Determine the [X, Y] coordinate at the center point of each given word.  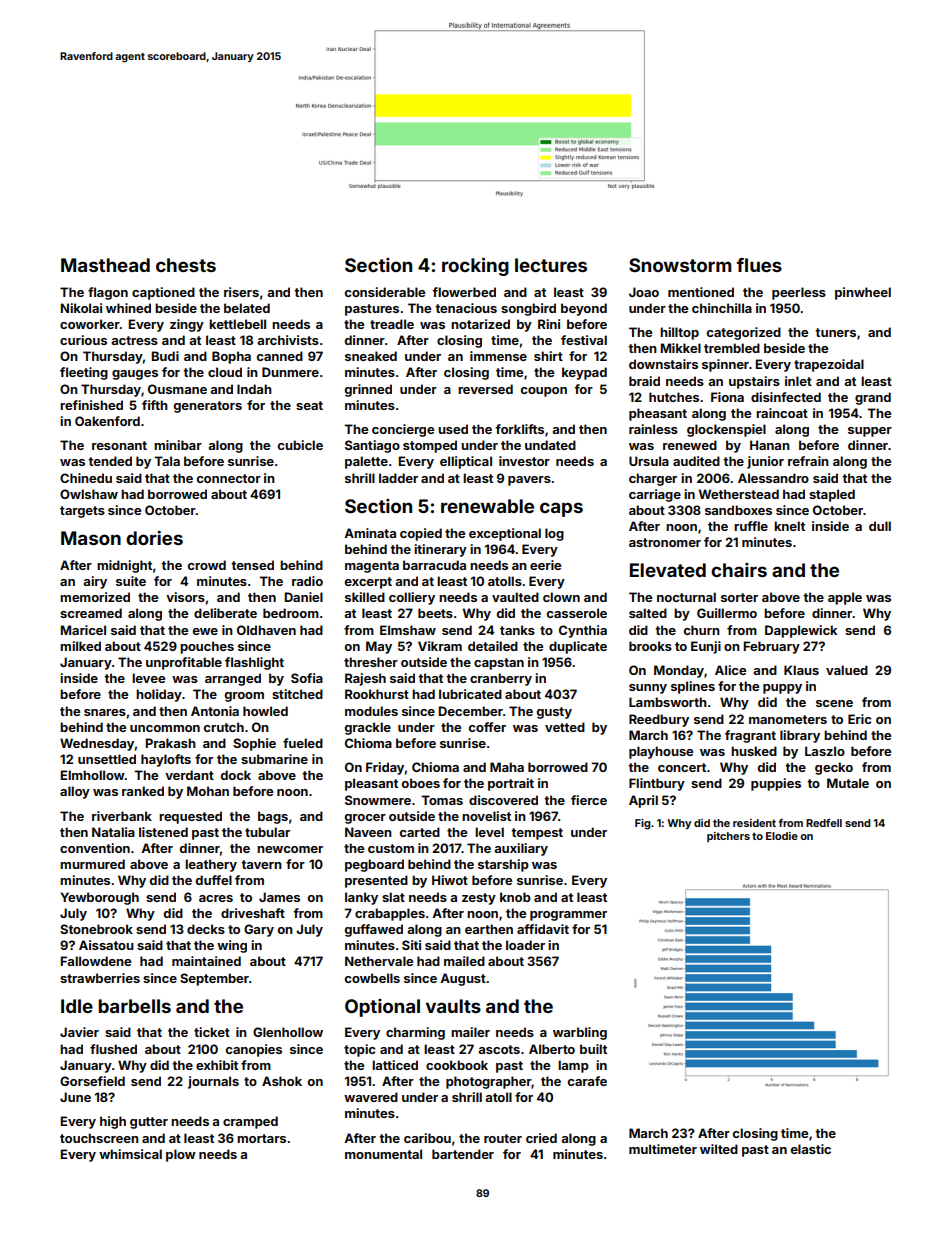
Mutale [848, 783]
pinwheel [863, 293]
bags [273, 817]
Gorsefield [92, 1081]
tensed [252, 565]
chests [186, 265]
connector [229, 478]
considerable [385, 292]
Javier [79, 1032]
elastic [811, 1149]
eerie [545, 565]
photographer [489, 1082]
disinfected [786, 397]
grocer [365, 819]
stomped [430, 446]
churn [702, 630]
